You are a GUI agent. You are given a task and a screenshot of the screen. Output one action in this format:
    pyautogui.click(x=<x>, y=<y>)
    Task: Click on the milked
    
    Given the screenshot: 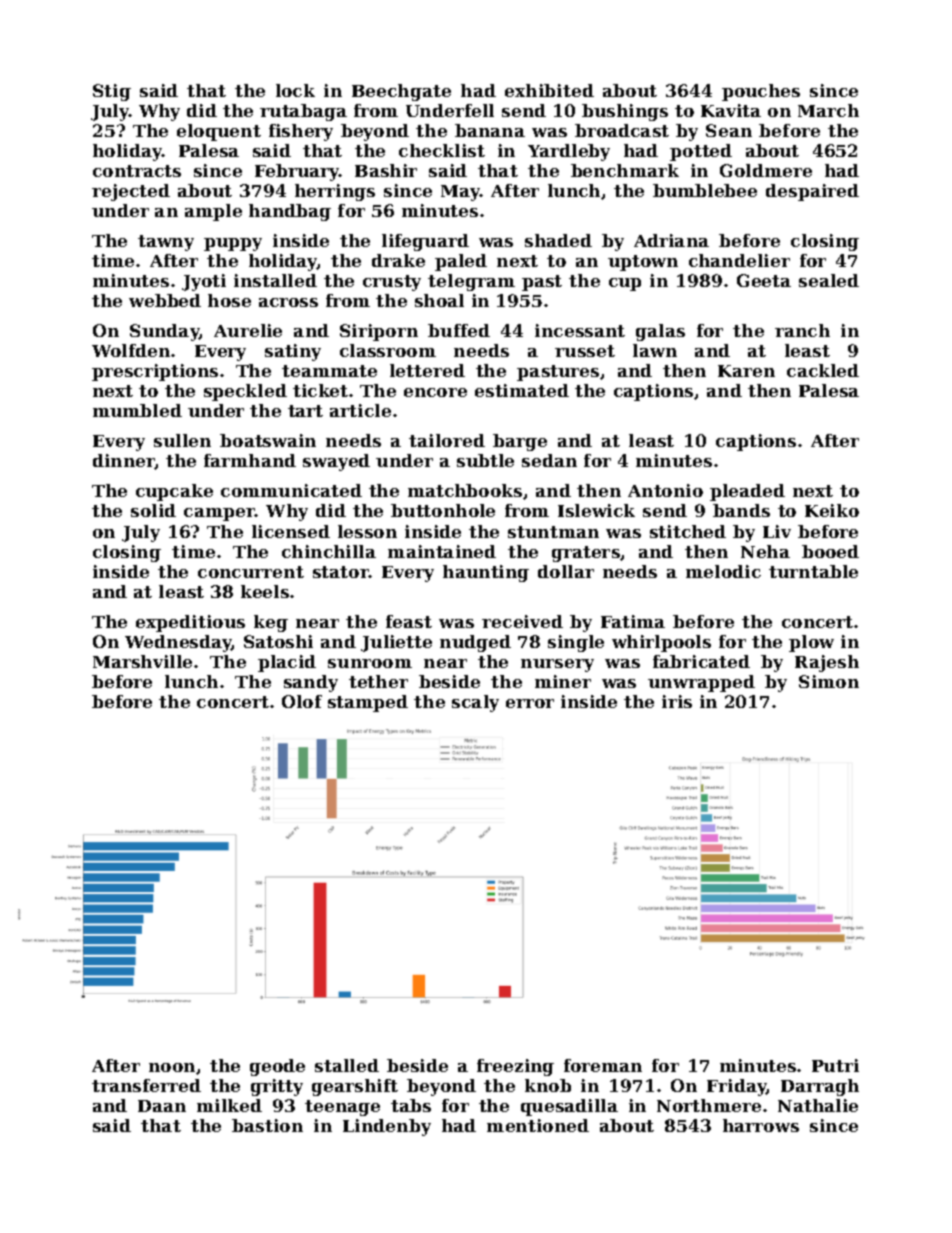 What is the action you would take?
    pyautogui.click(x=229, y=1105)
